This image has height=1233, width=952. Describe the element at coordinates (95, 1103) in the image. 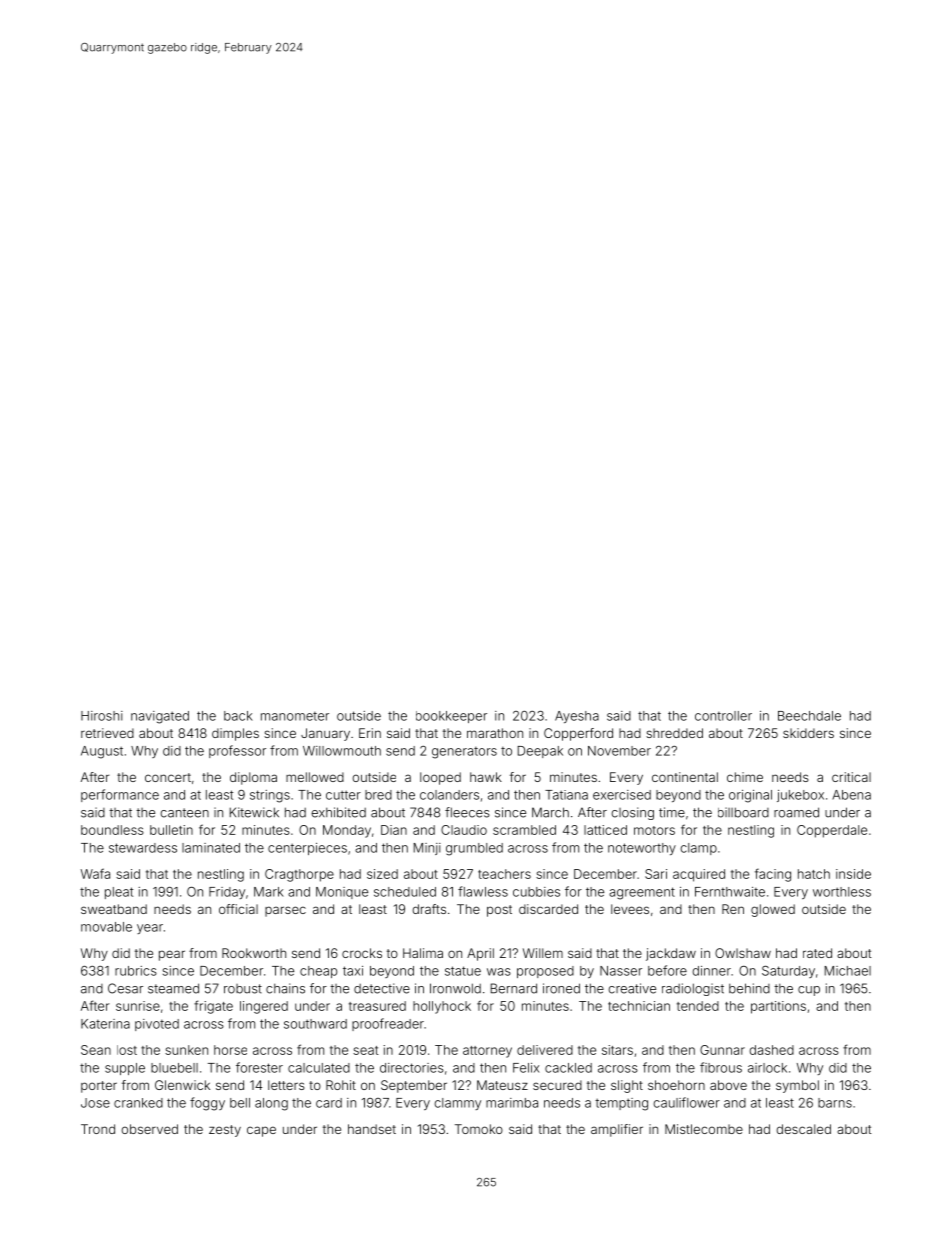

I see `Jose` at that location.
